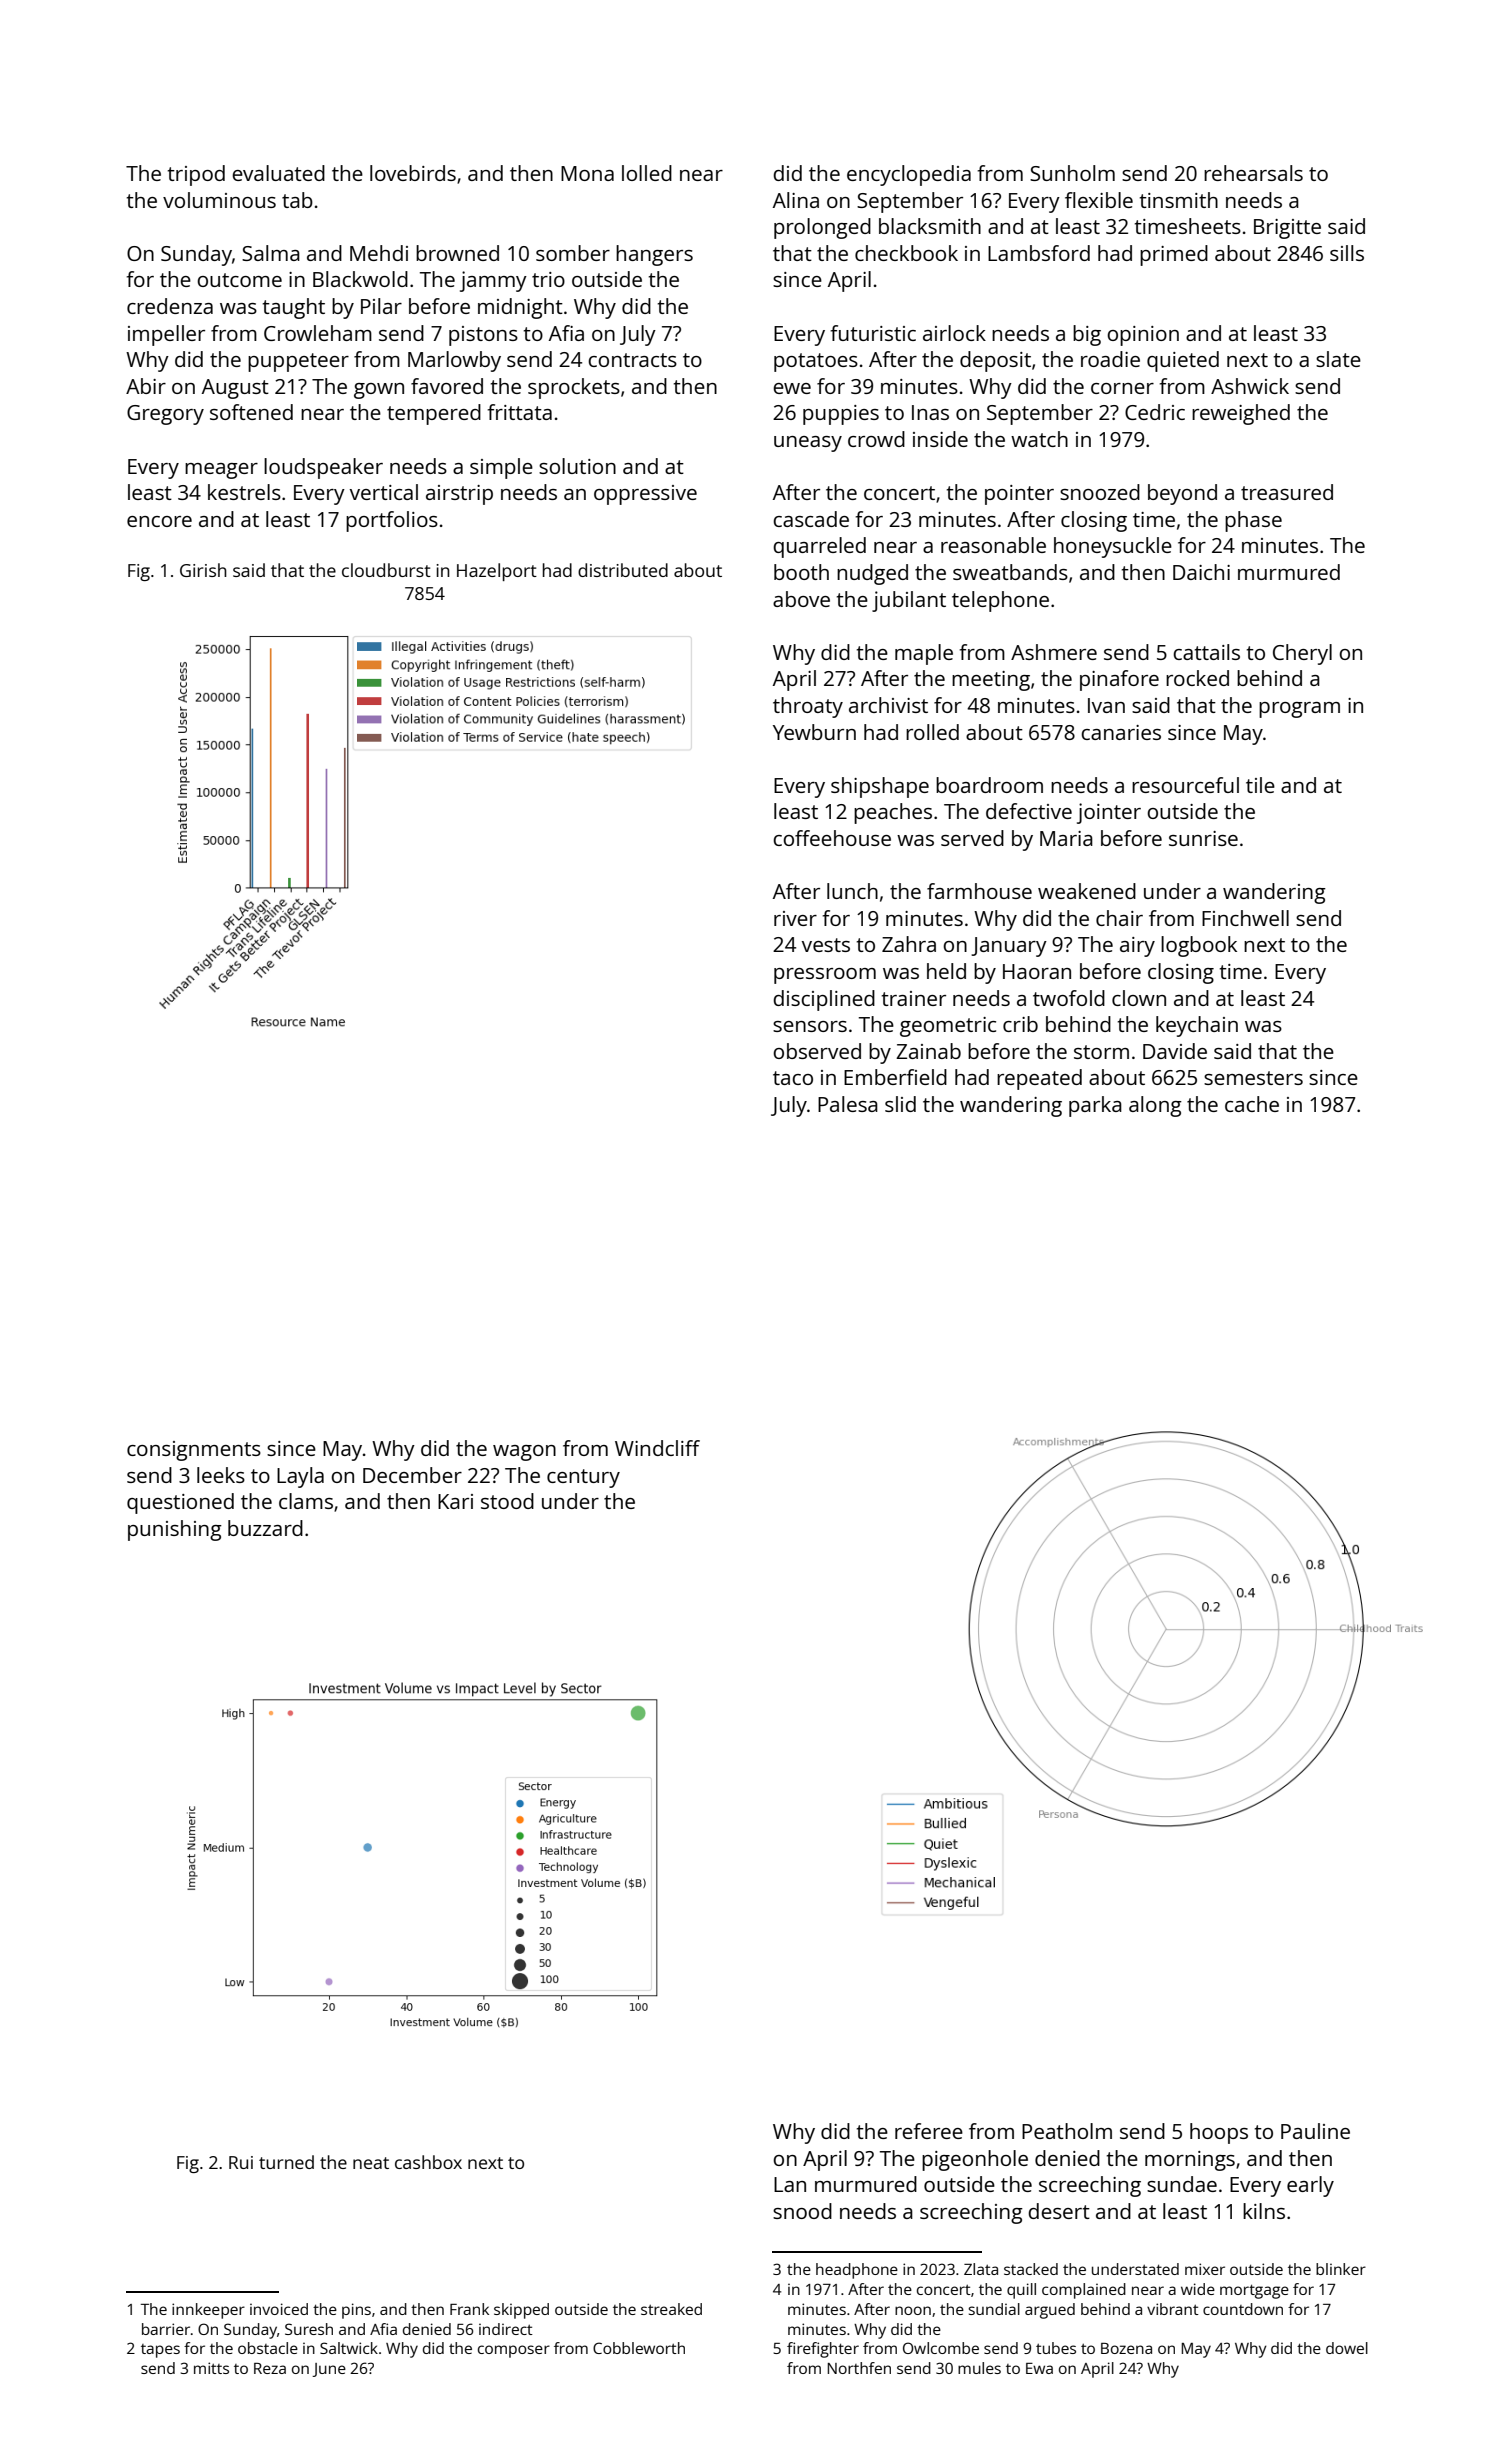 The image size is (1496, 2464). Describe the element at coordinates (654, 255) in the document. I see `hangers` at that location.
